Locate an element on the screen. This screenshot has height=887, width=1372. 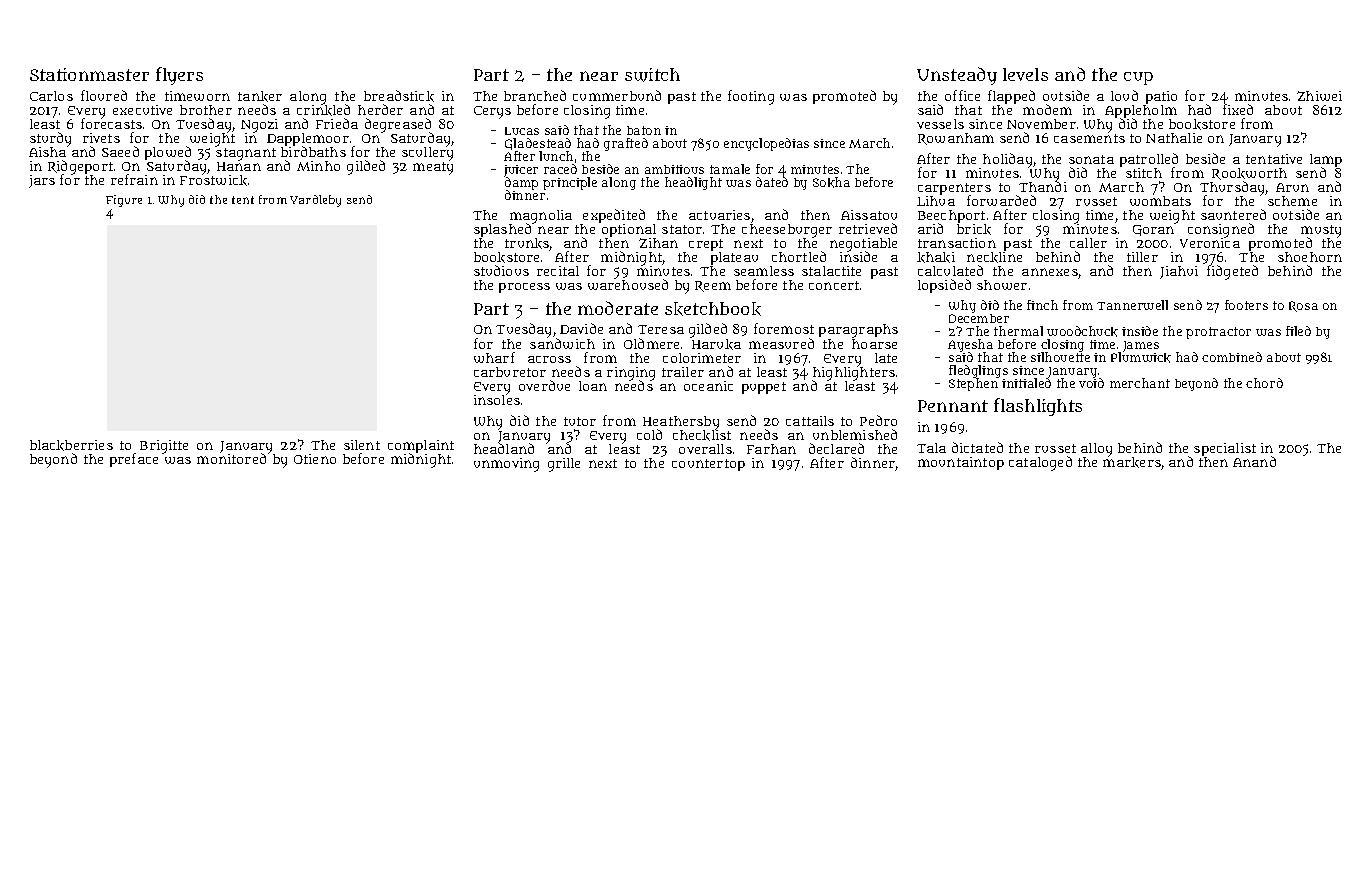
flyers is located at coordinates (179, 76).
